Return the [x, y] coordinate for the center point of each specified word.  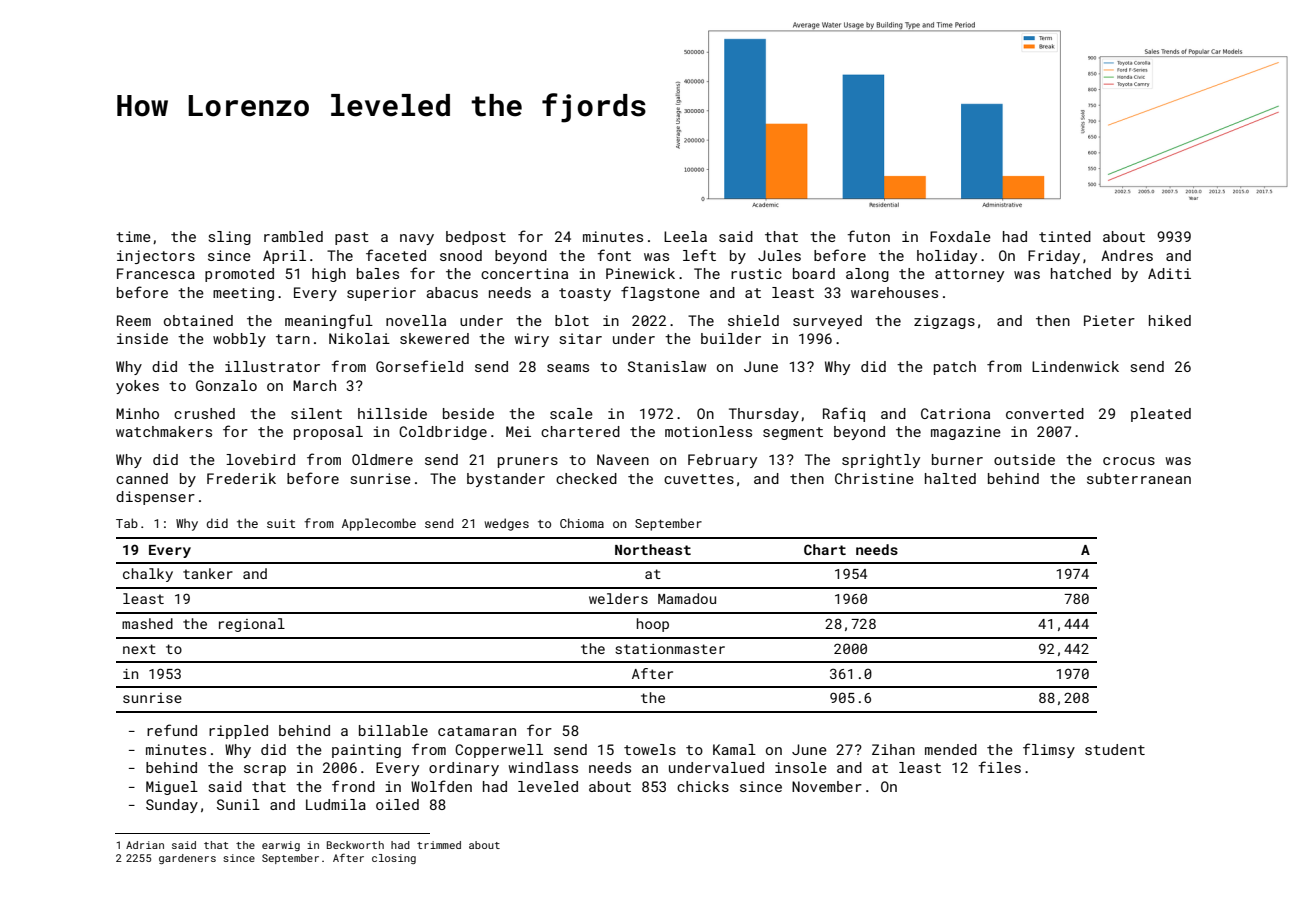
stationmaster [670, 649]
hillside [392, 413]
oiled [397, 804]
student [1115, 749]
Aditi [1169, 273]
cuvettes [699, 479]
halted [950, 478]
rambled [293, 236]
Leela [685, 236]
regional [252, 625]
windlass [543, 767]
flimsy [1049, 750]
